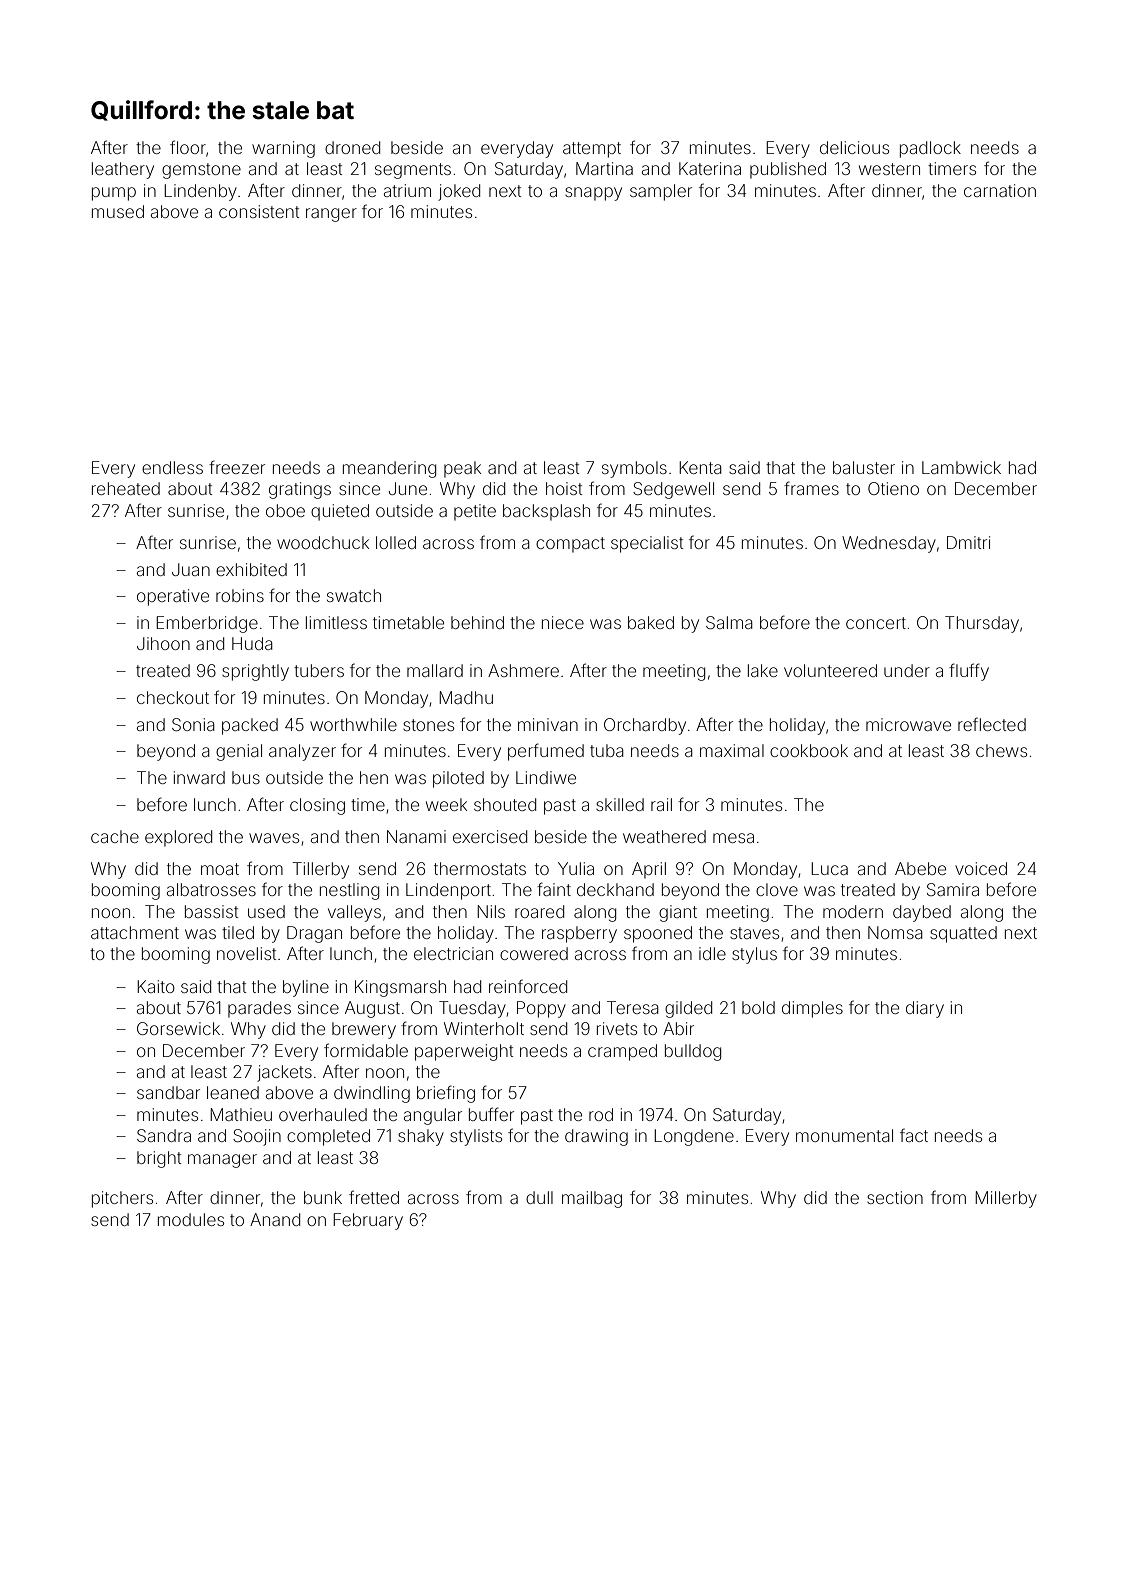 This screenshot has height=1595, width=1128. I want to click on monumental, so click(844, 1135).
